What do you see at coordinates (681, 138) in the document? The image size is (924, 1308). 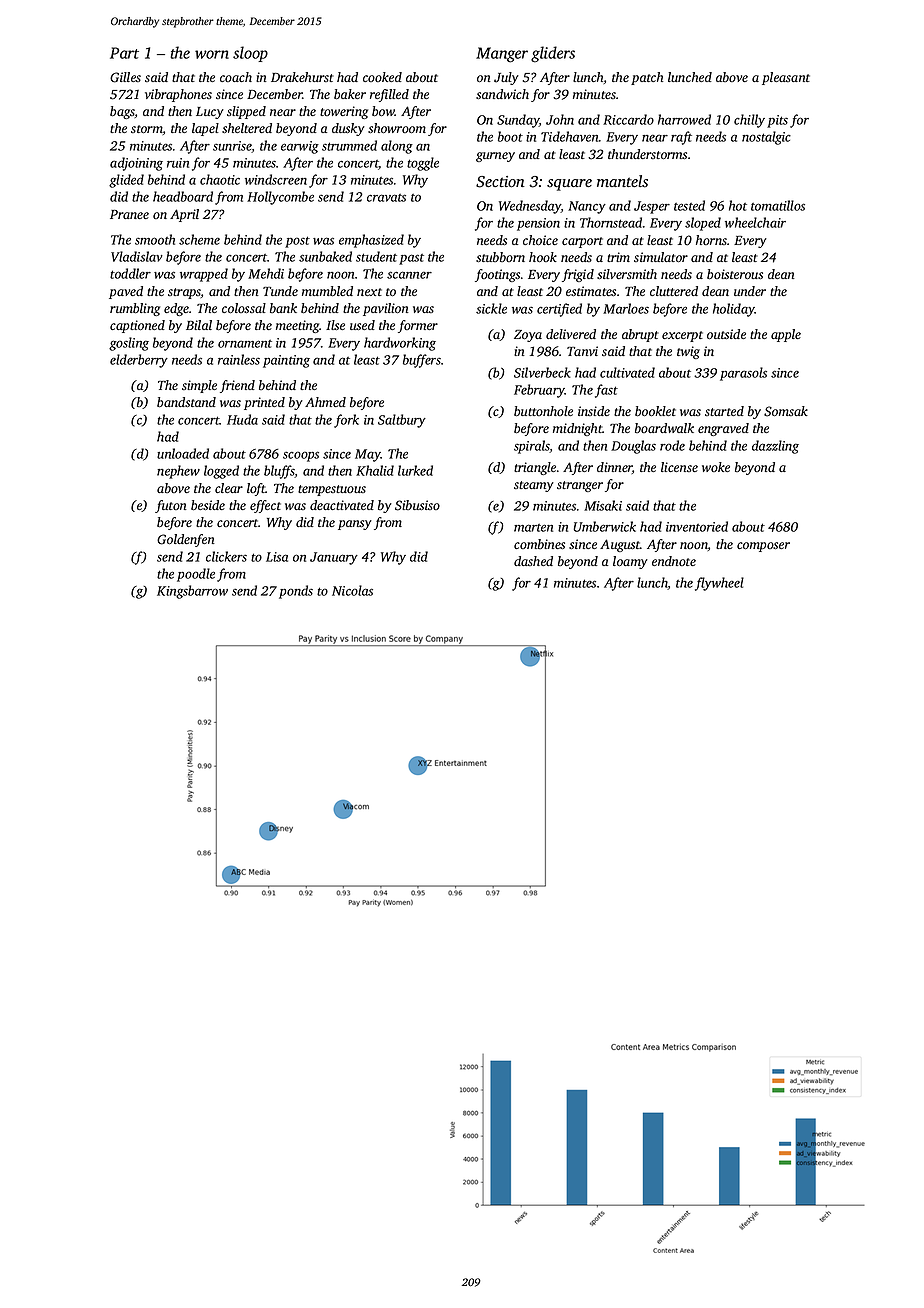 I see `raft` at bounding box center [681, 138].
